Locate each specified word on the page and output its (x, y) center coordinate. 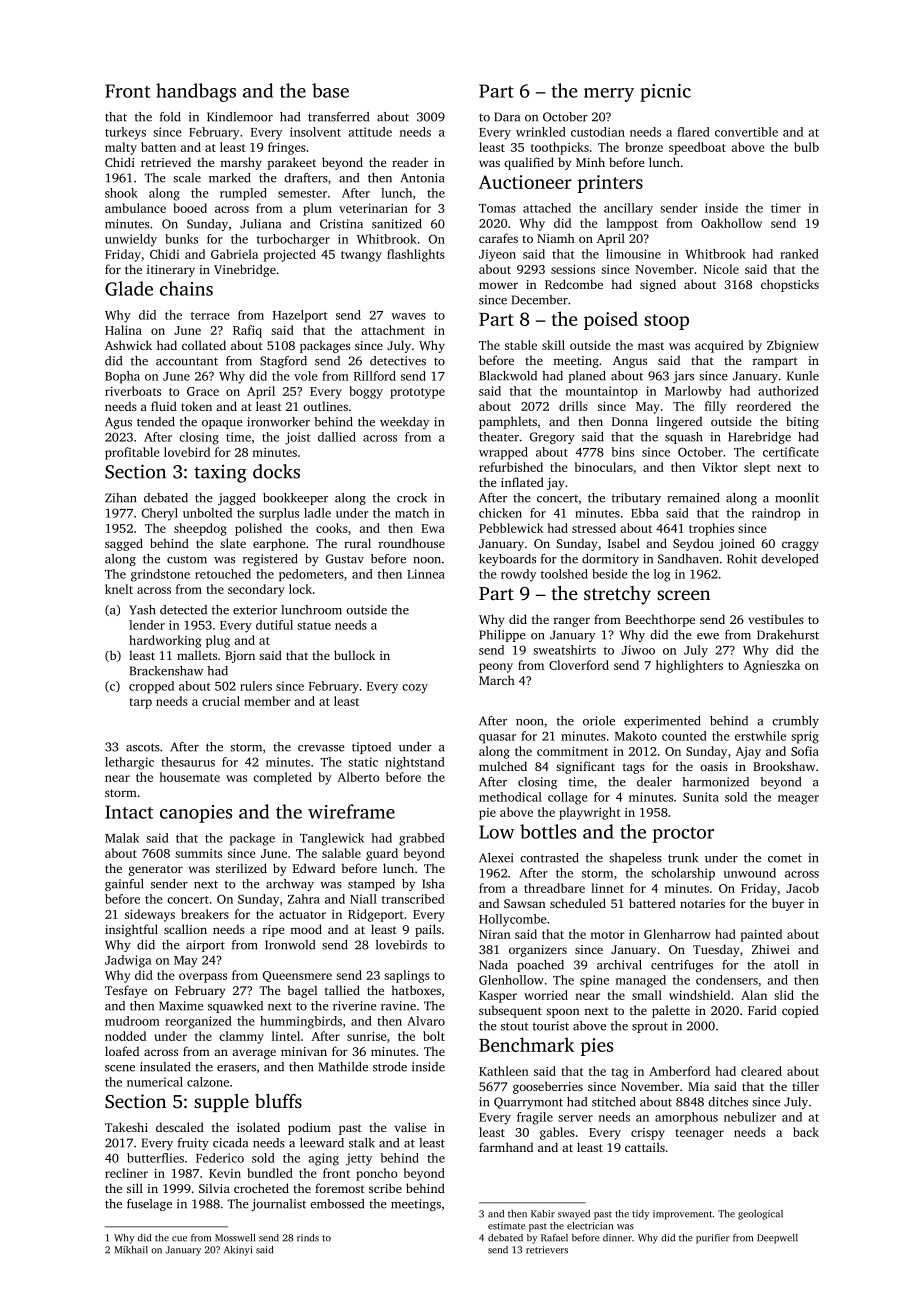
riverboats (133, 391)
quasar (497, 739)
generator (156, 870)
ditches (728, 1102)
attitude (370, 132)
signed (658, 285)
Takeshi (126, 1127)
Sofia (805, 751)
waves (408, 316)
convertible (746, 132)
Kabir (543, 1214)
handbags (196, 92)
